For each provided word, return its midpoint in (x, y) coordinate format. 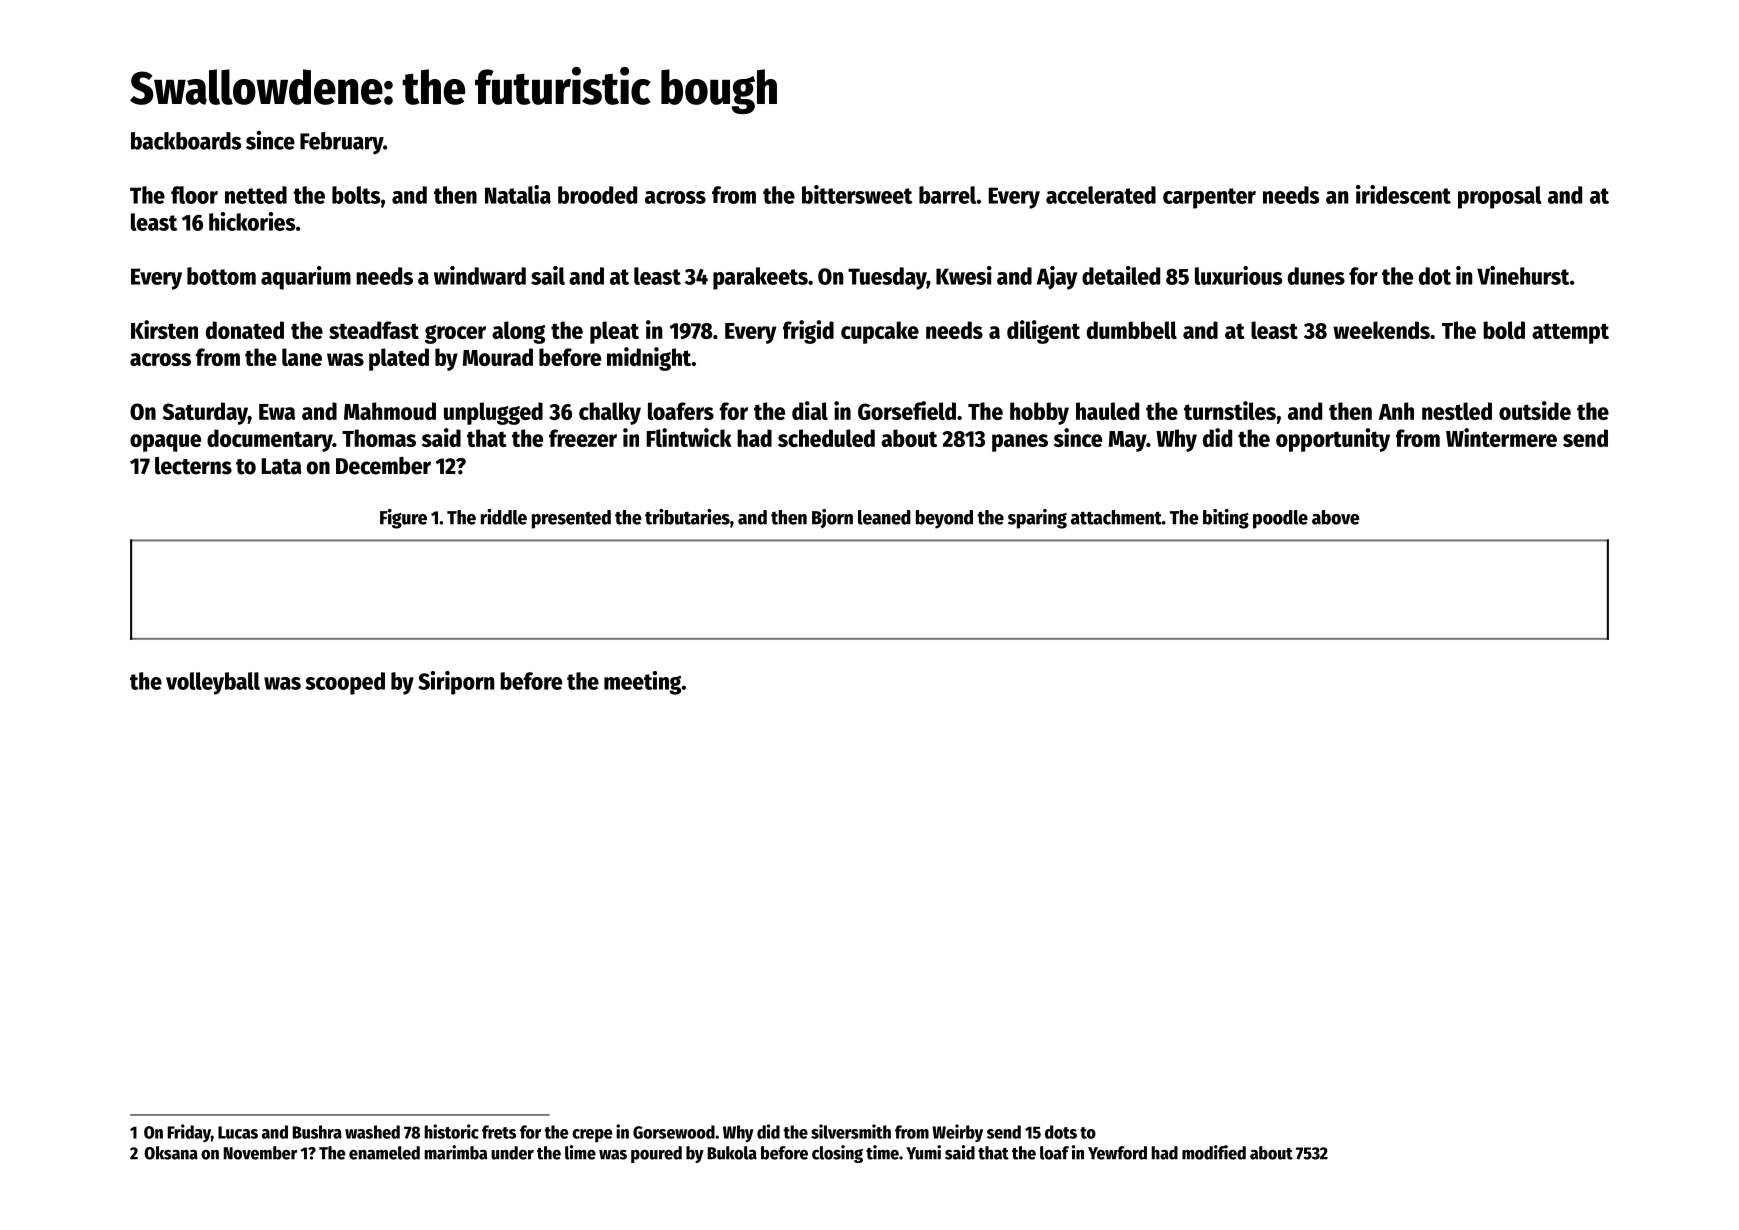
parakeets (760, 278)
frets (499, 1132)
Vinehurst (1523, 275)
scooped (345, 683)
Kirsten (164, 329)
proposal (1499, 197)
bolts (356, 195)
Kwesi (964, 275)
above (1336, 517)
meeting (642, 683)
